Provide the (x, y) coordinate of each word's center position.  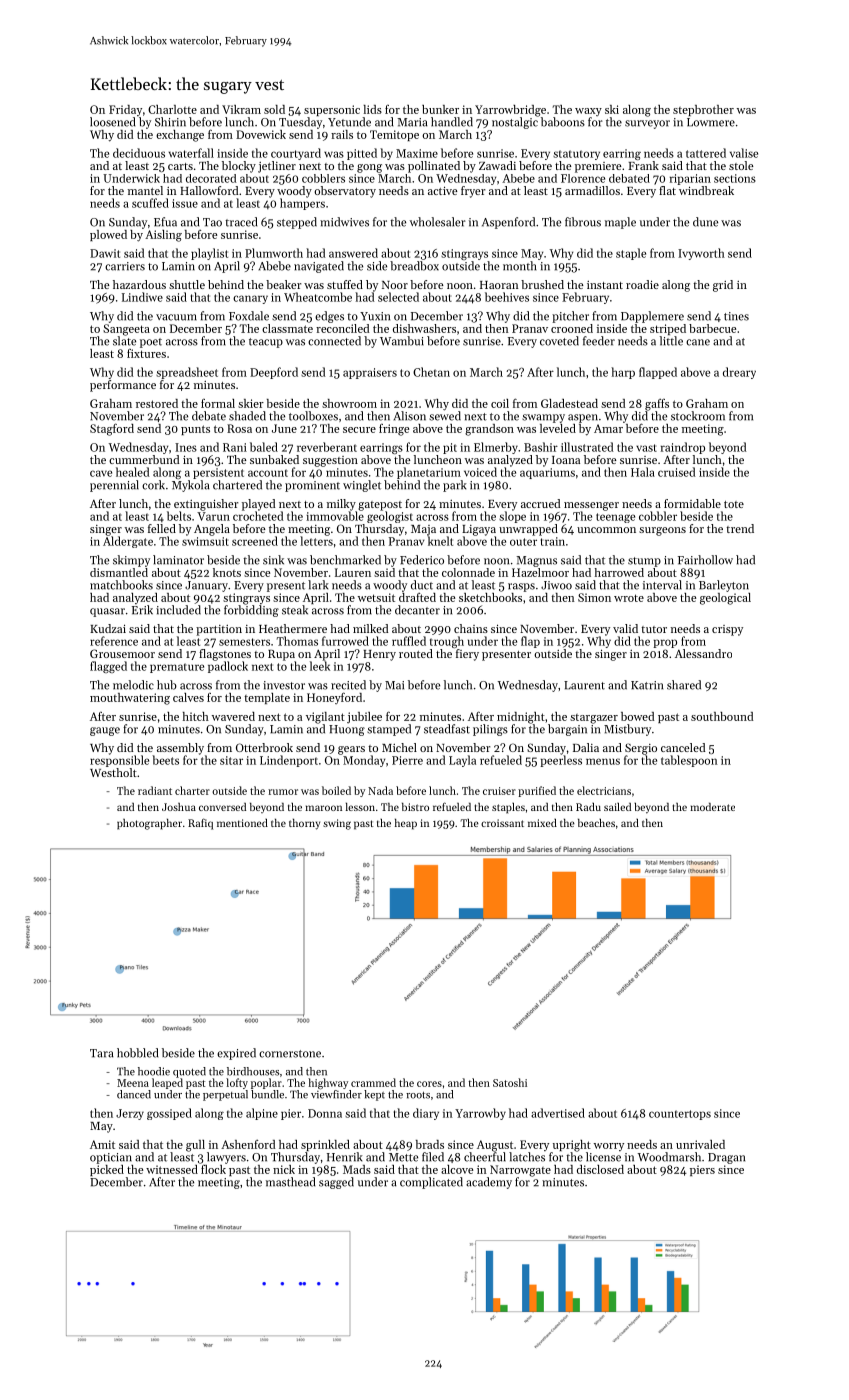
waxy (588, 112)
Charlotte (172, 109)
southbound (722, 716)
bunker (440, 109)
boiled (336, 790)
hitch (196, 716)
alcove (457, 1169)
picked (107, 1170)
